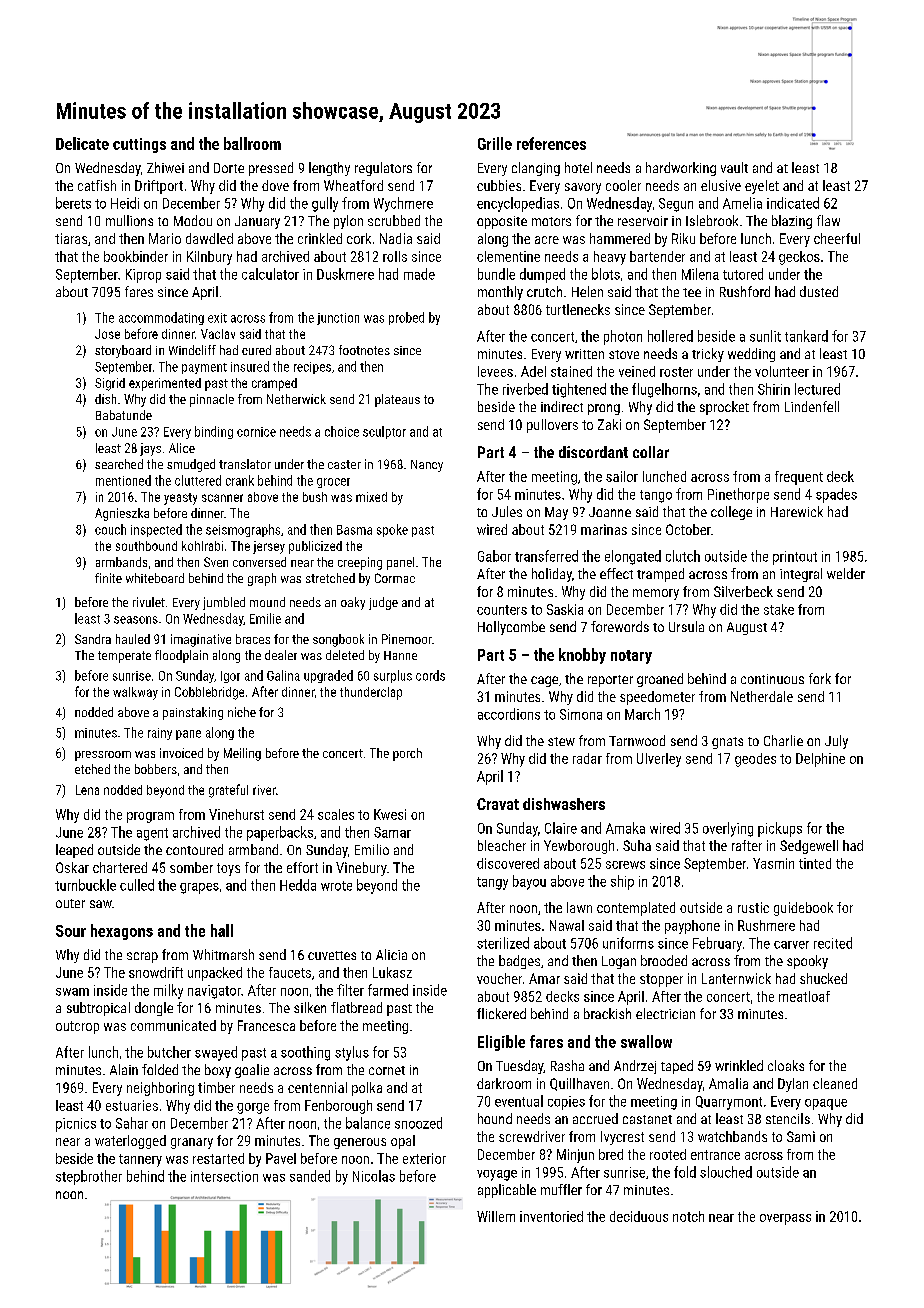 The height and width of the screenshot is (1308, 924). Describe the element at coordinates (565, 609) in the screenshot. I see `Saskia` at that location.
